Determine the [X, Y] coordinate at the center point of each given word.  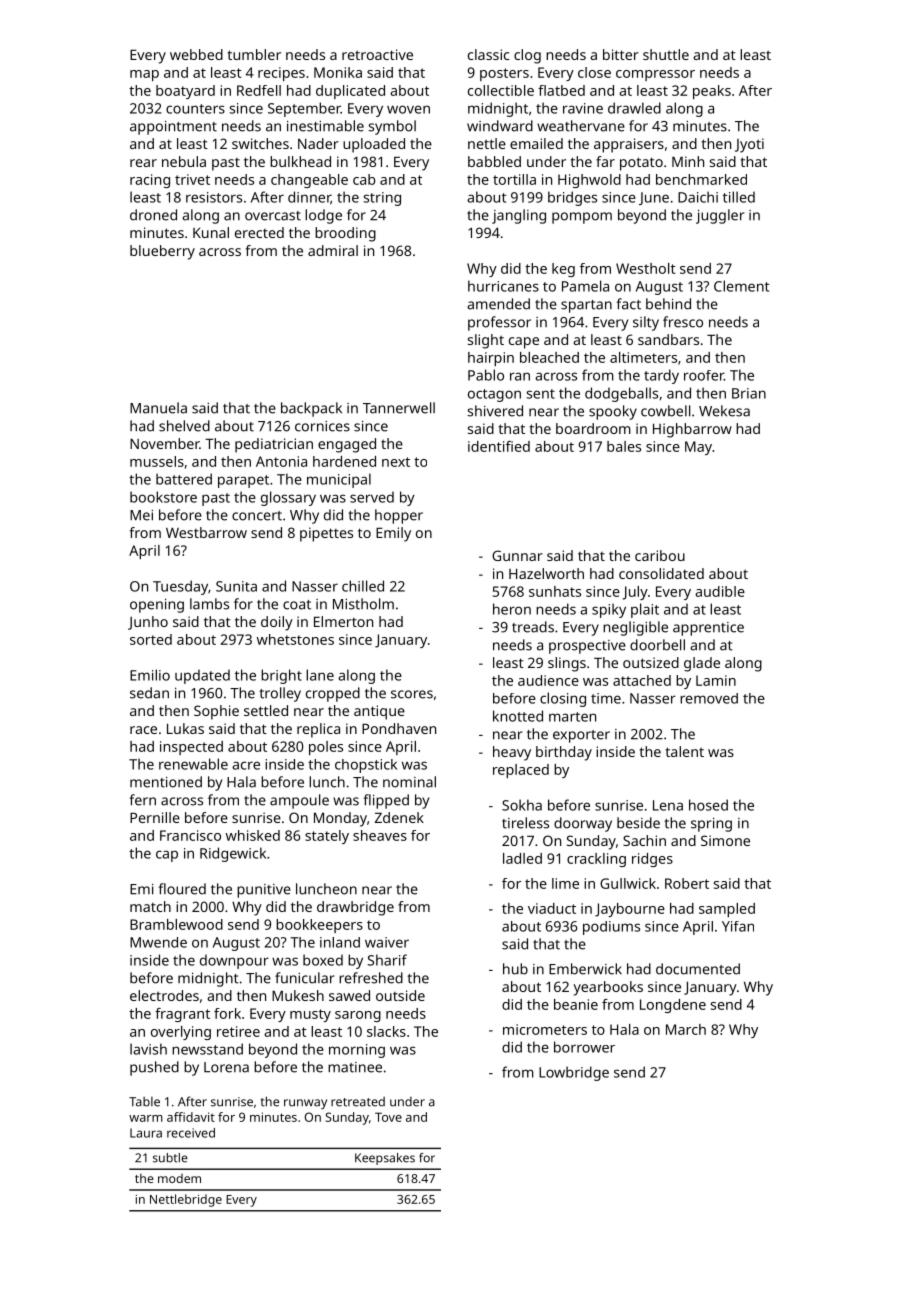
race [143, 730]
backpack [311, 409]
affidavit [191, 1117]
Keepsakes [385, 1159]
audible [720, 591]
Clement [741, 286]
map [144, 75]
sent [541, 394]
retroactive [377, 54]
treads [533, 627]
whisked [253, 835]
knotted [518, 716]
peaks [712, 92]
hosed [708, 805]
